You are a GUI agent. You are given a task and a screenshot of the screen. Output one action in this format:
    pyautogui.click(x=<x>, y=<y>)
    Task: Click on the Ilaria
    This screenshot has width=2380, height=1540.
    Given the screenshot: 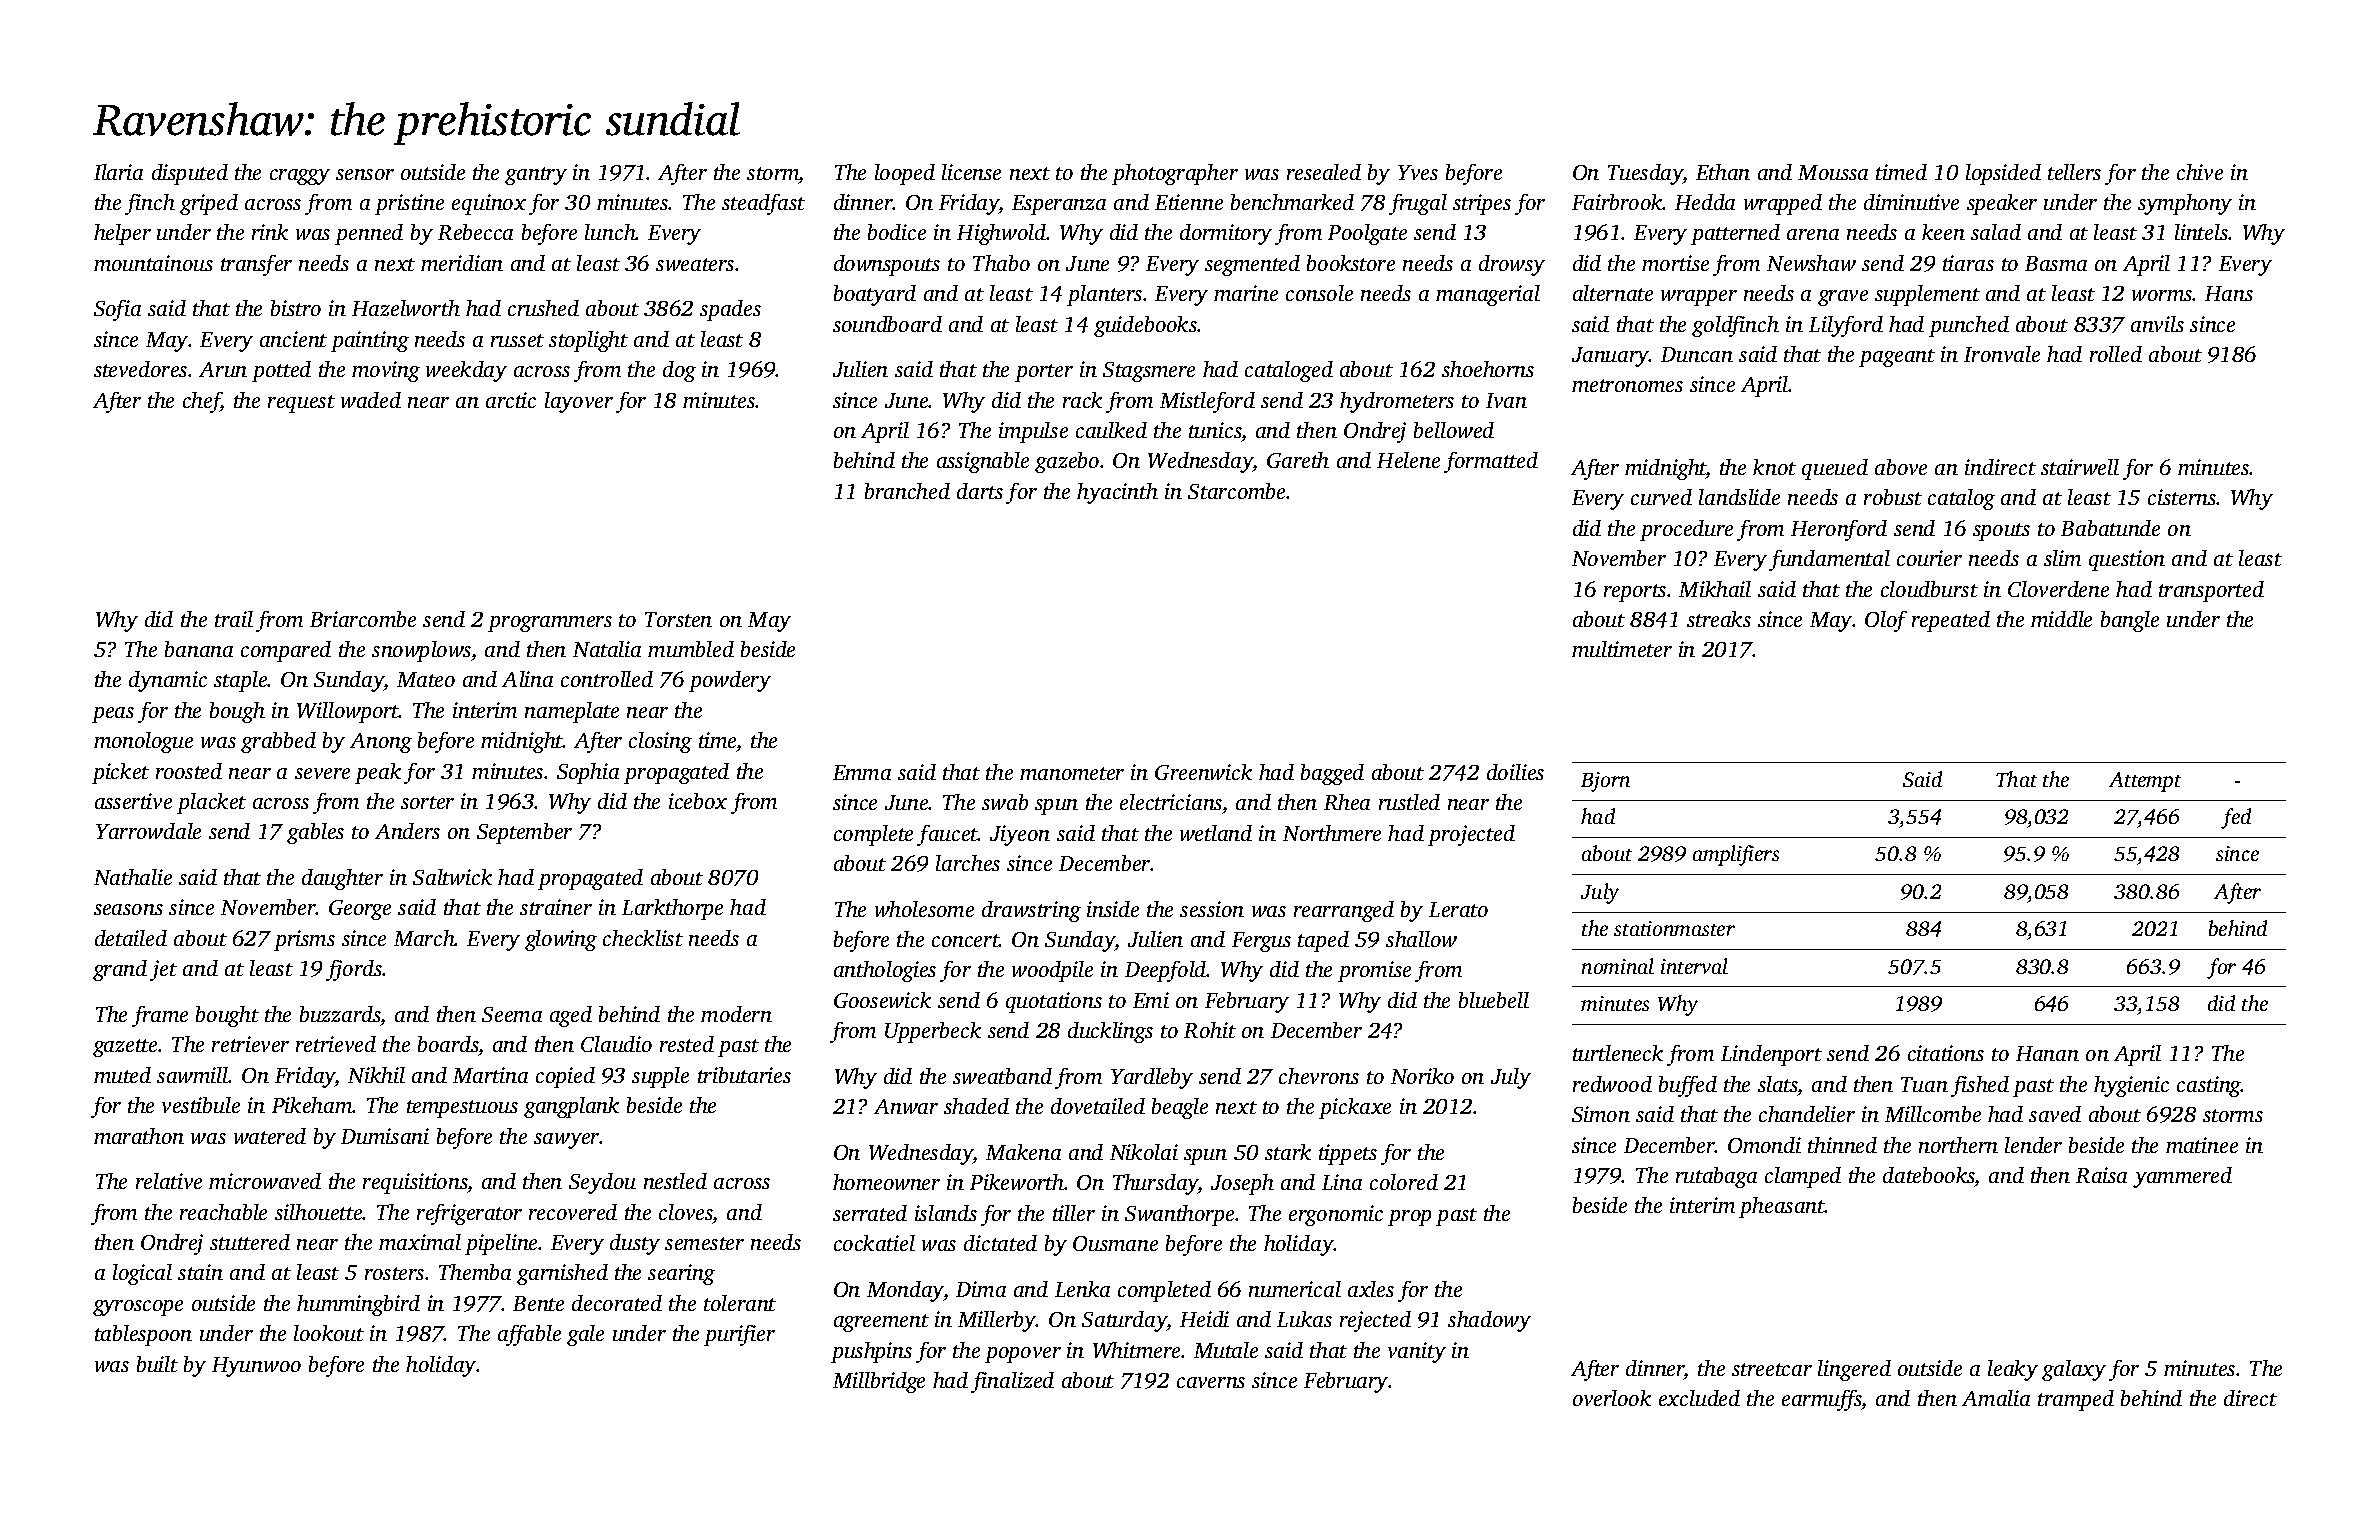 What is the action you would take?
    pyautogui.click(x=118, y=172)
